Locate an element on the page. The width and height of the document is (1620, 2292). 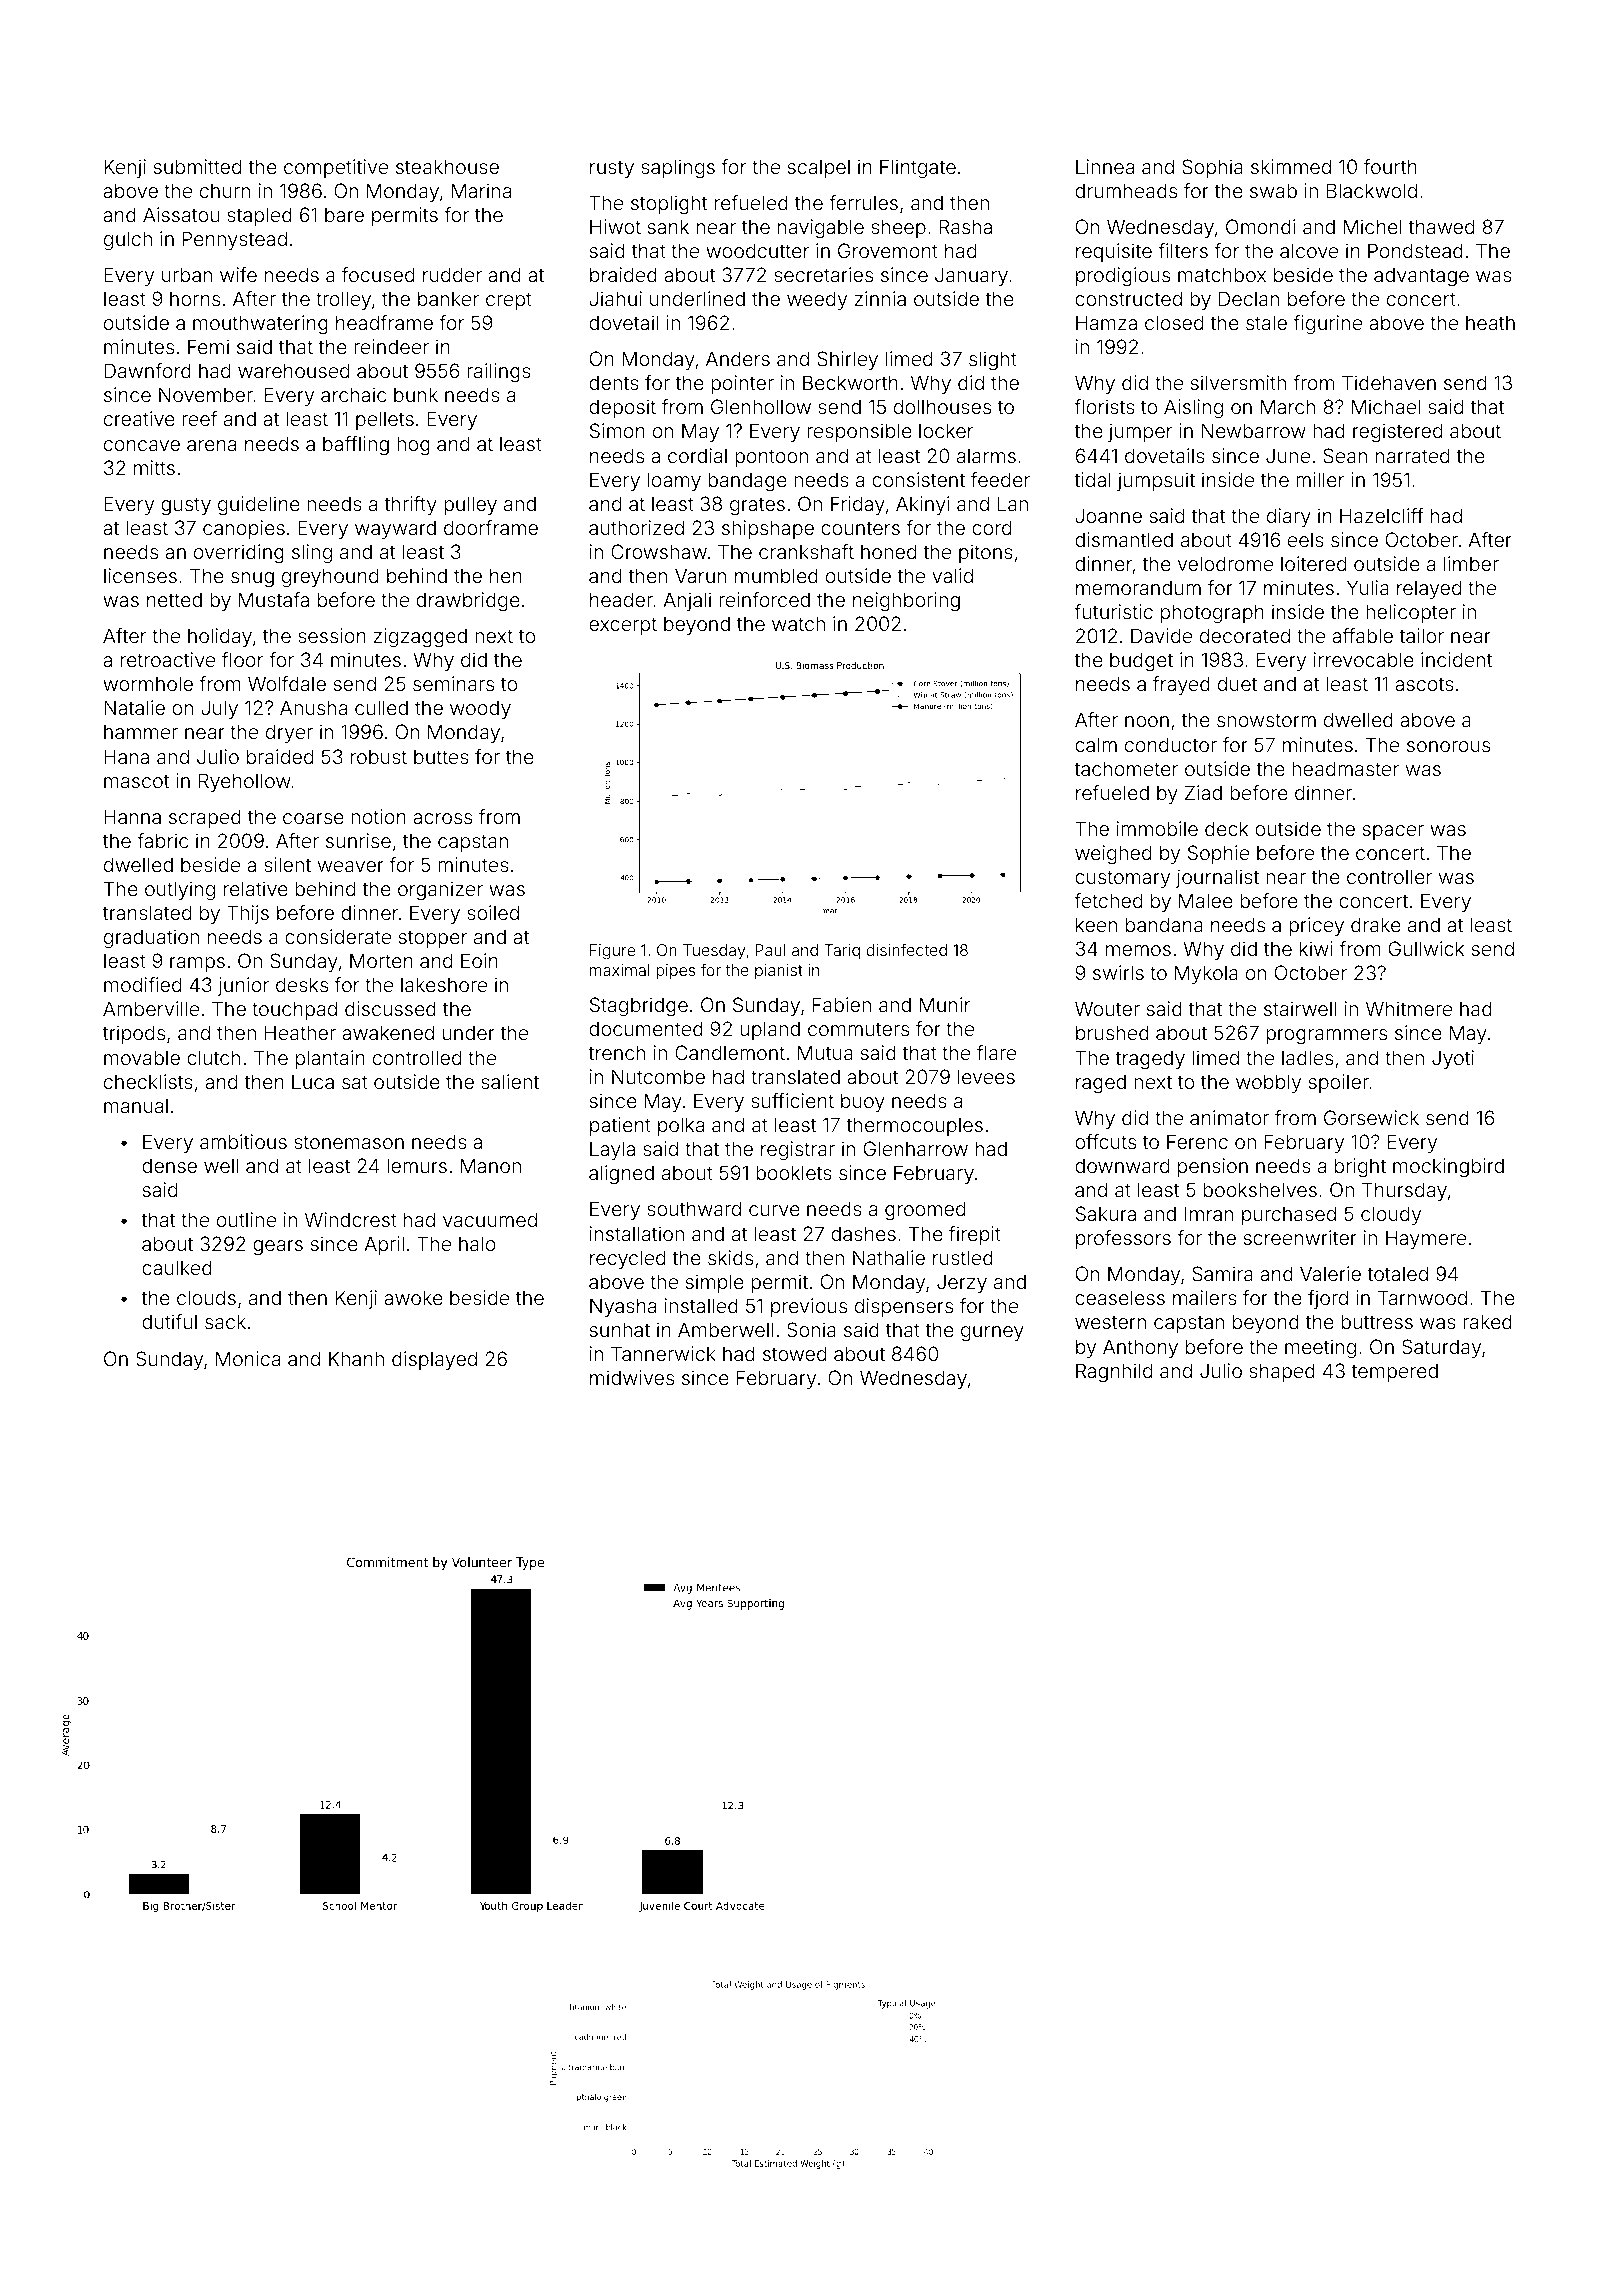
matchbox is located at coordinates (1222, 274).
